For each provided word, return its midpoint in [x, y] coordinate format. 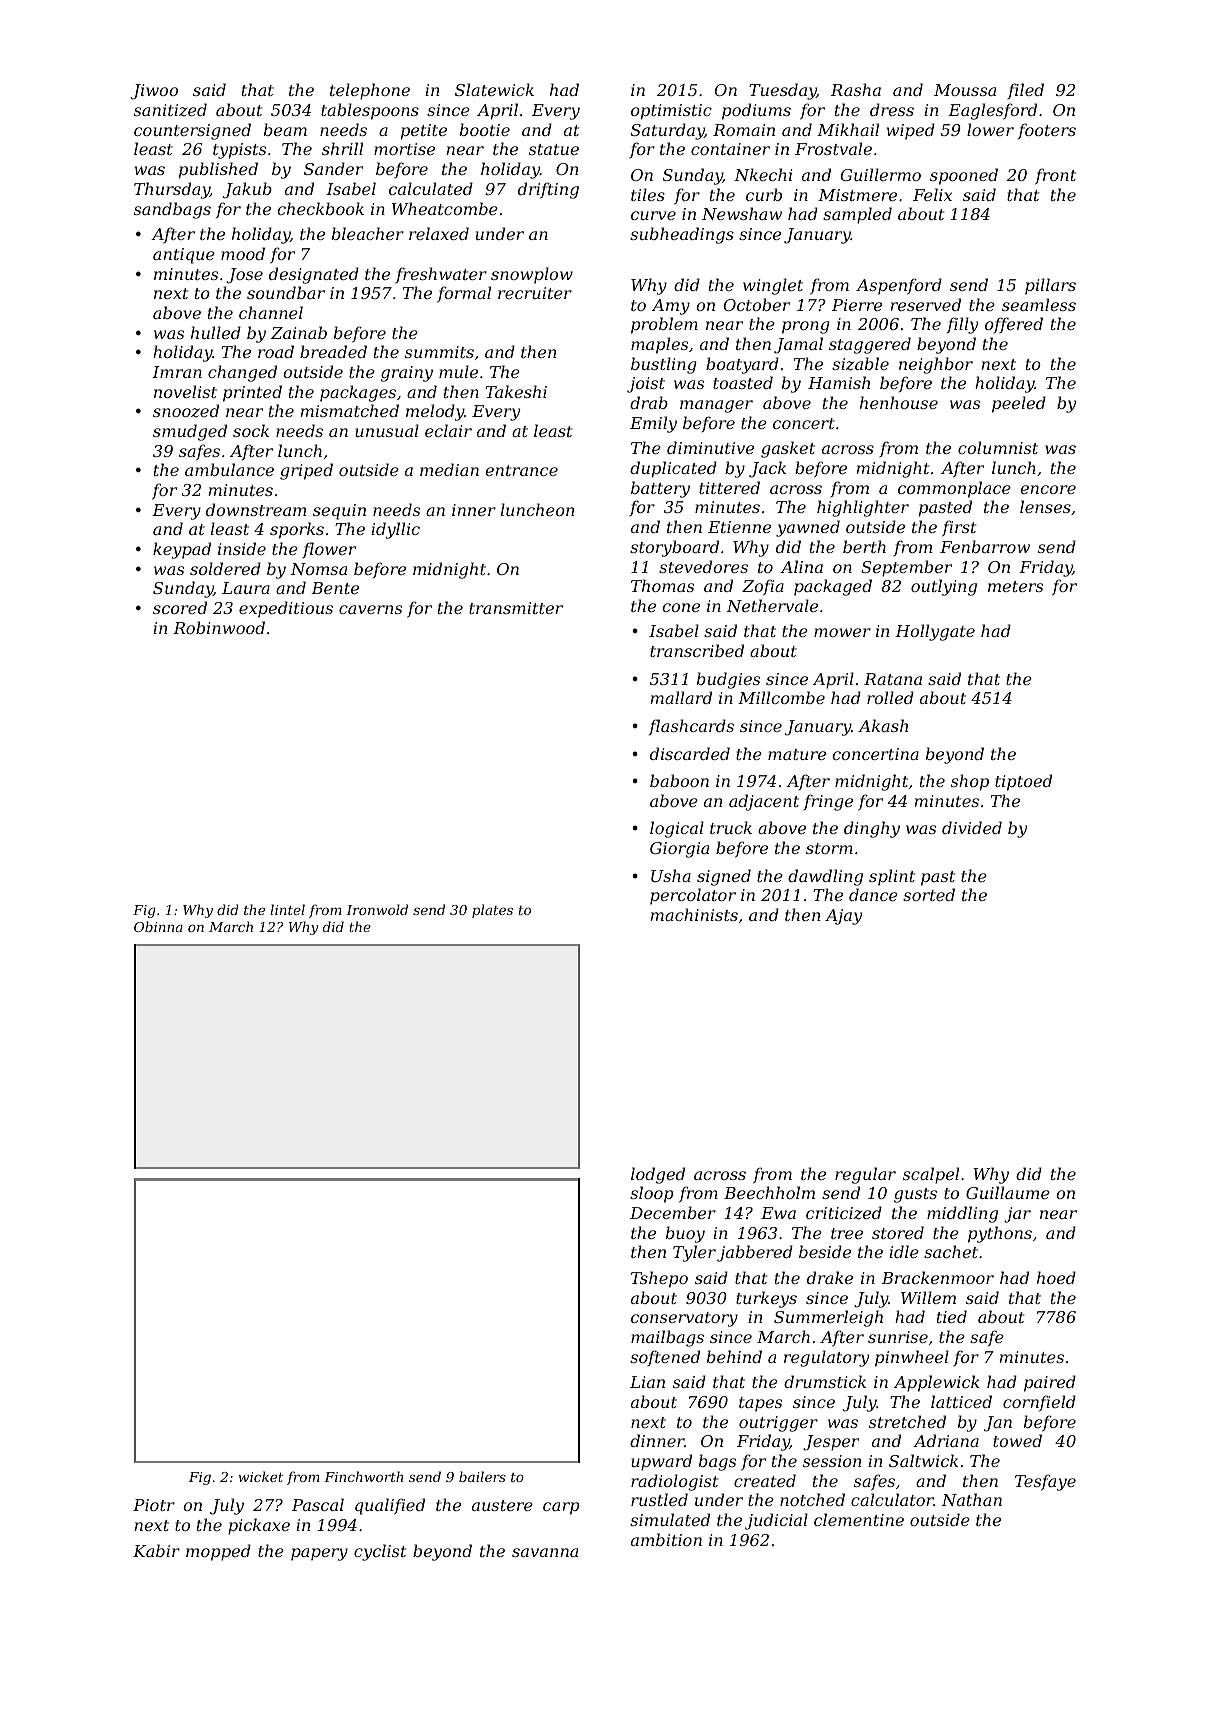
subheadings [682, 235]
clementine [859, 1519]
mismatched [349, 410]
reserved [925, 304]
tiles [648, 194]
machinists [694, 914]
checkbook [320, 208]
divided [972, 827]
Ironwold [377, 909]
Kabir [156, 1550]
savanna [545, 1552]
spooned [964, 176]
